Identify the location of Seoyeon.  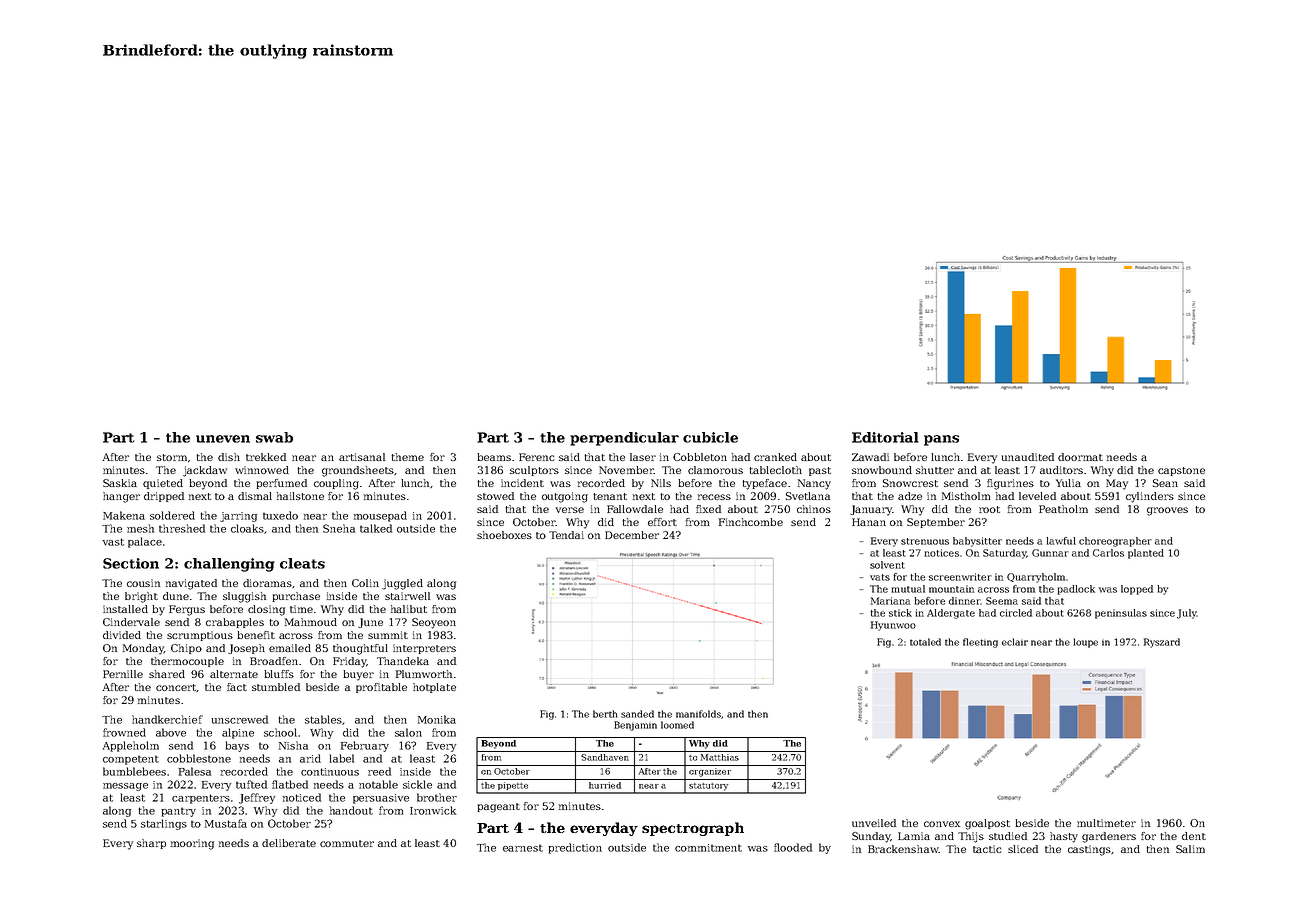
(434, 623).
